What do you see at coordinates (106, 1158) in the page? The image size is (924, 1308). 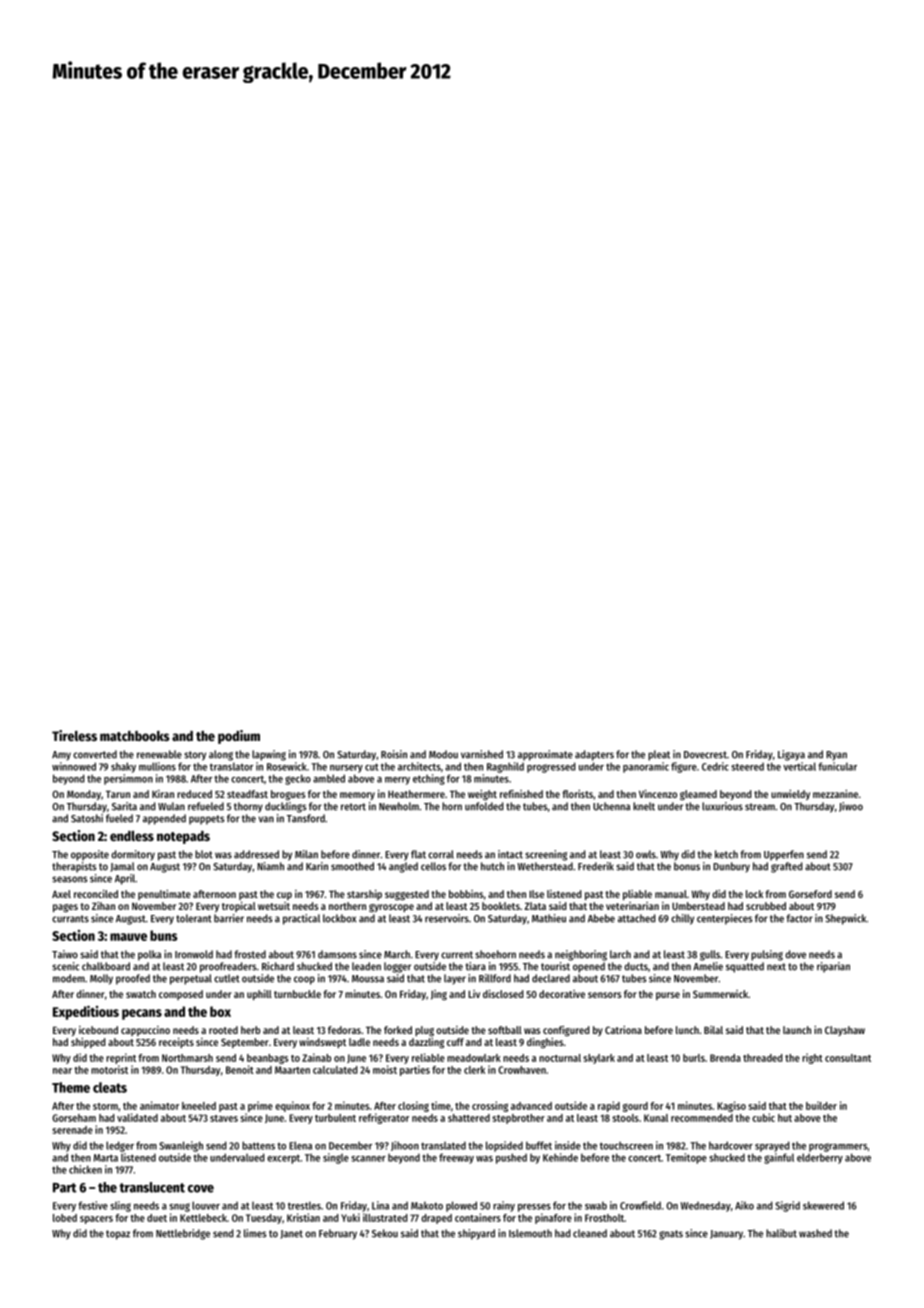 I see `Marta` at bounding box center [106, 1158].
